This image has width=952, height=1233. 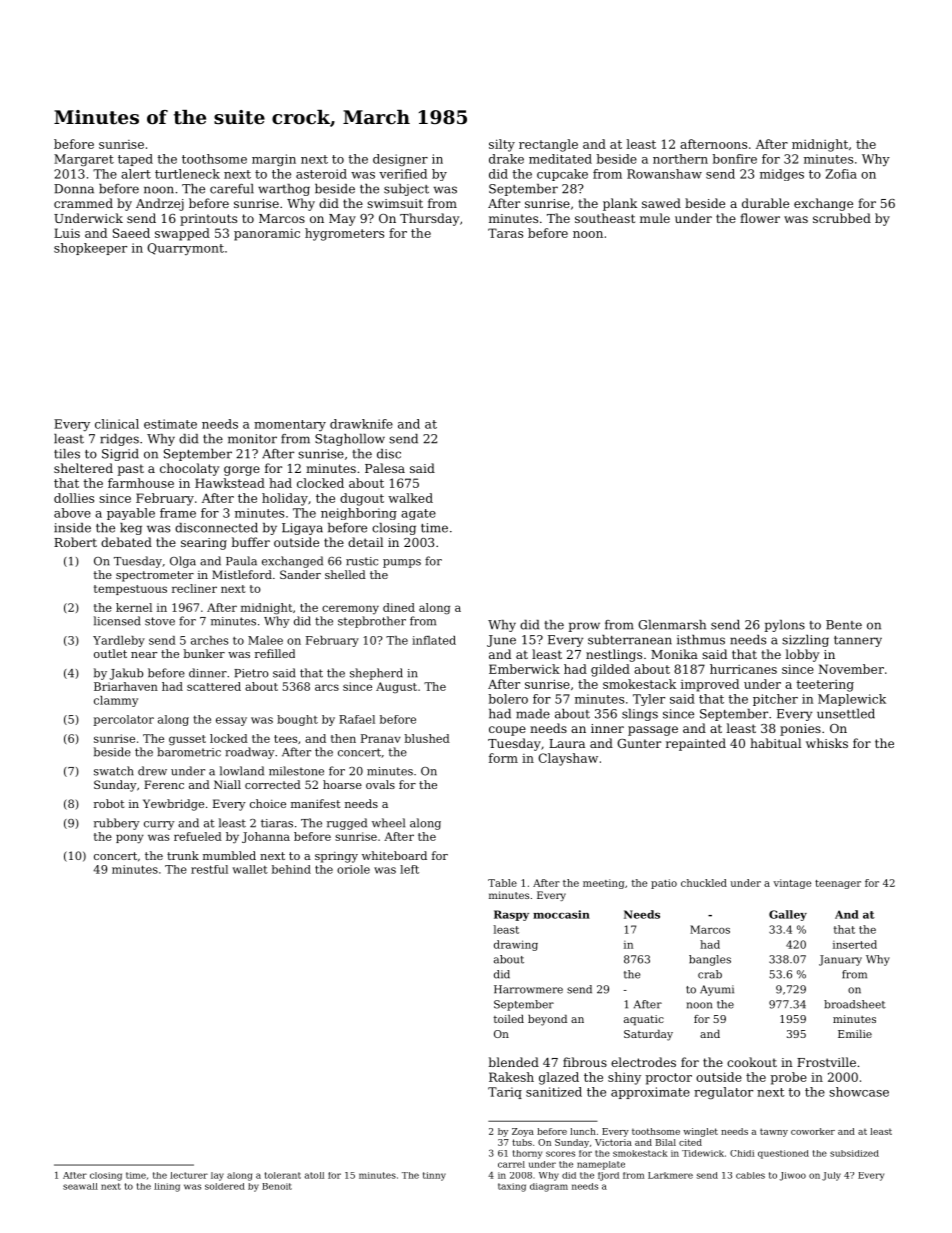 What do you see at coordinates (827, 743) in the image?
I see `whisks` at bounding box center [827, 743].
